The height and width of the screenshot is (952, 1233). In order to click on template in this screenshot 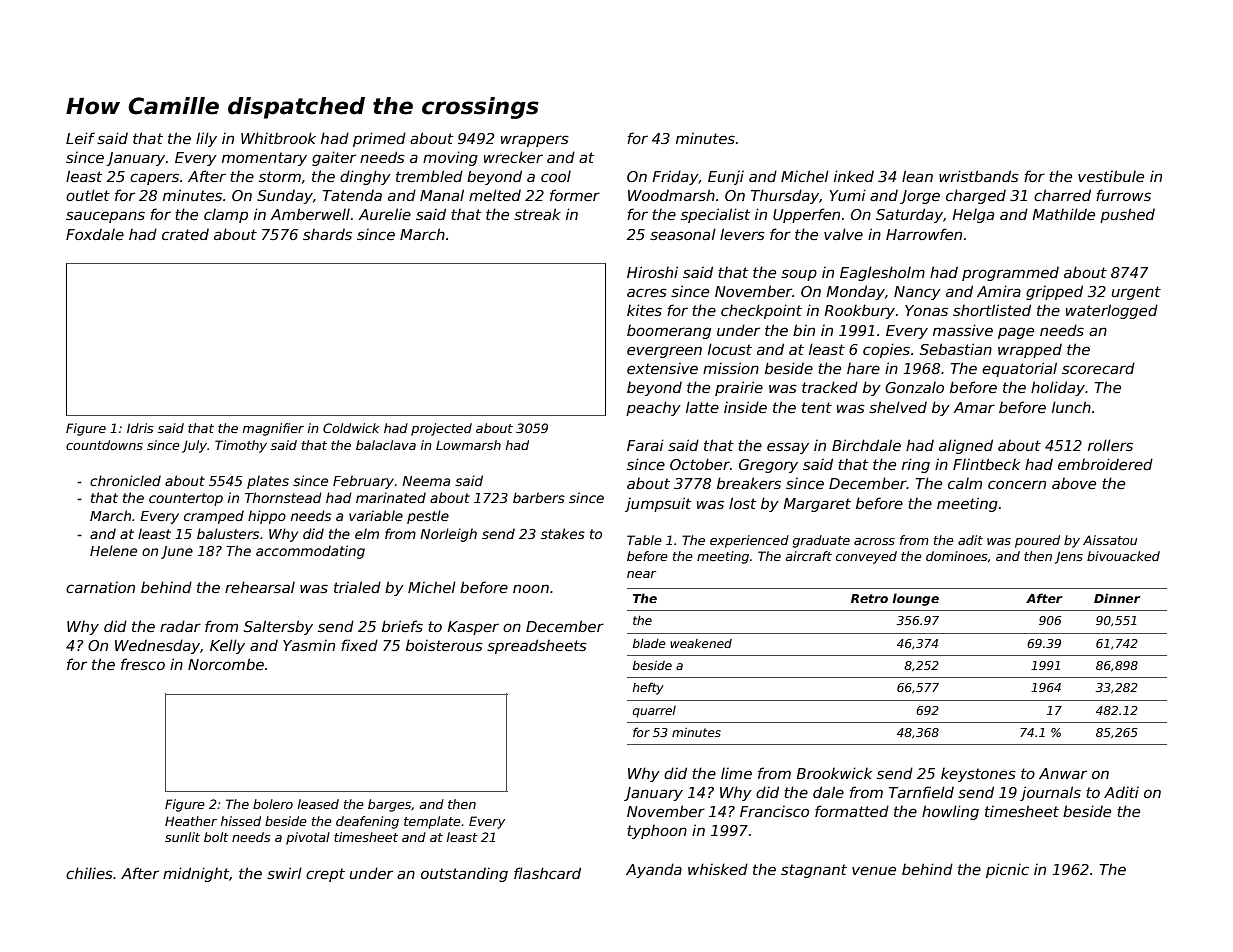, I will do `click(432, 822)`.
